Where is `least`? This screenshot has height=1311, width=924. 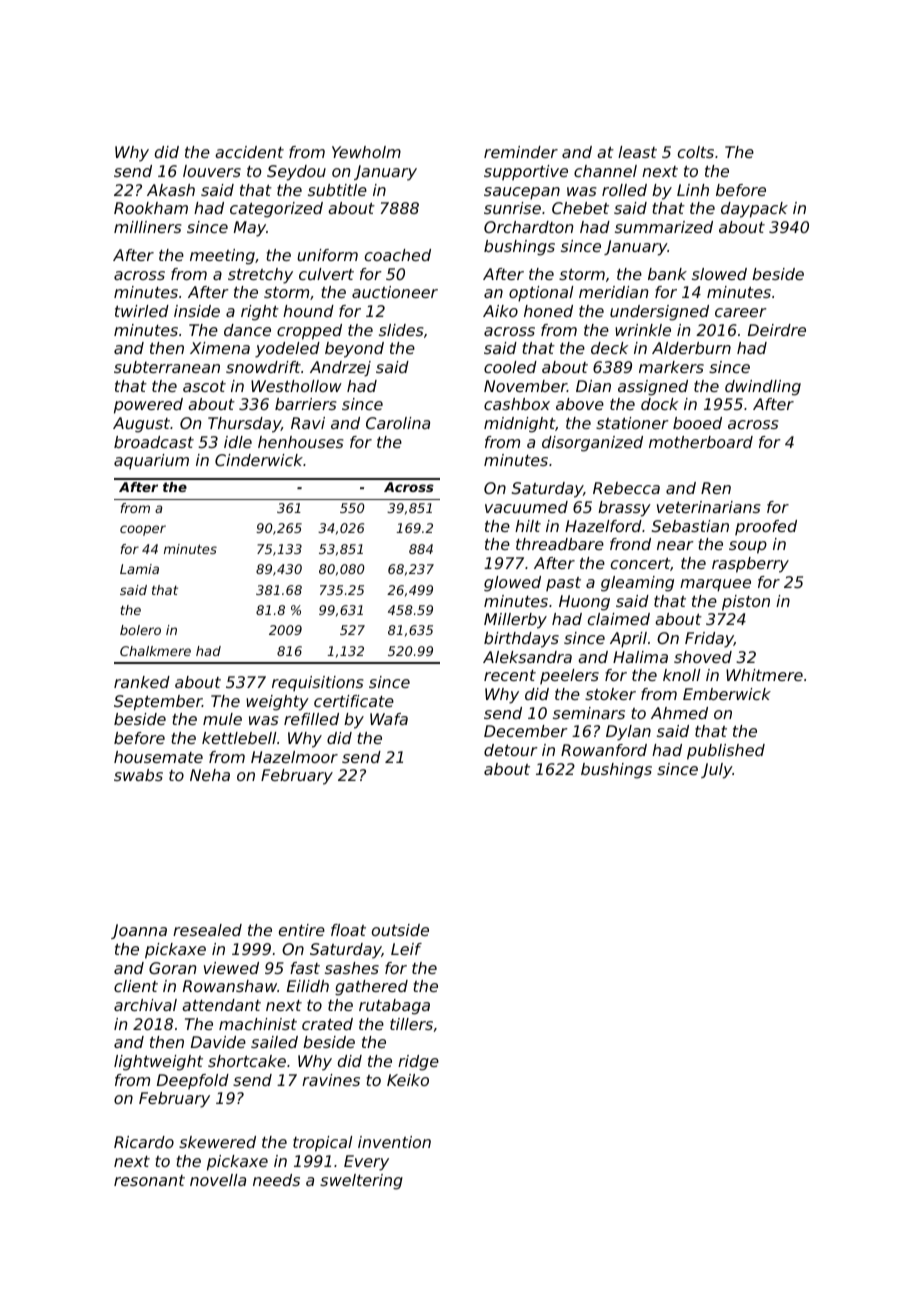 least is located at coordinates (637, 152).
